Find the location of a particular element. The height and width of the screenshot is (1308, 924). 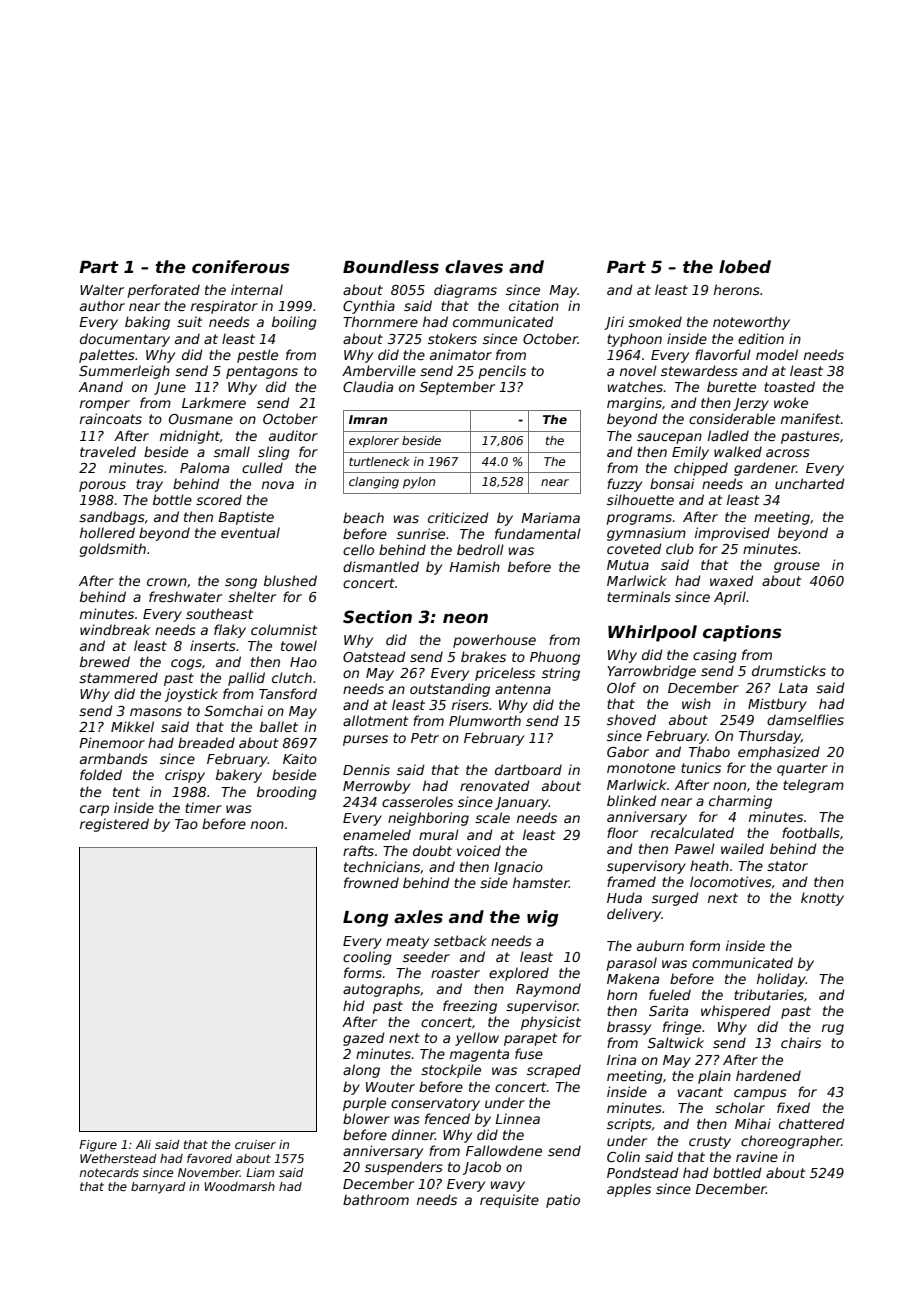

lobed is located at coordinates (745, 267).
